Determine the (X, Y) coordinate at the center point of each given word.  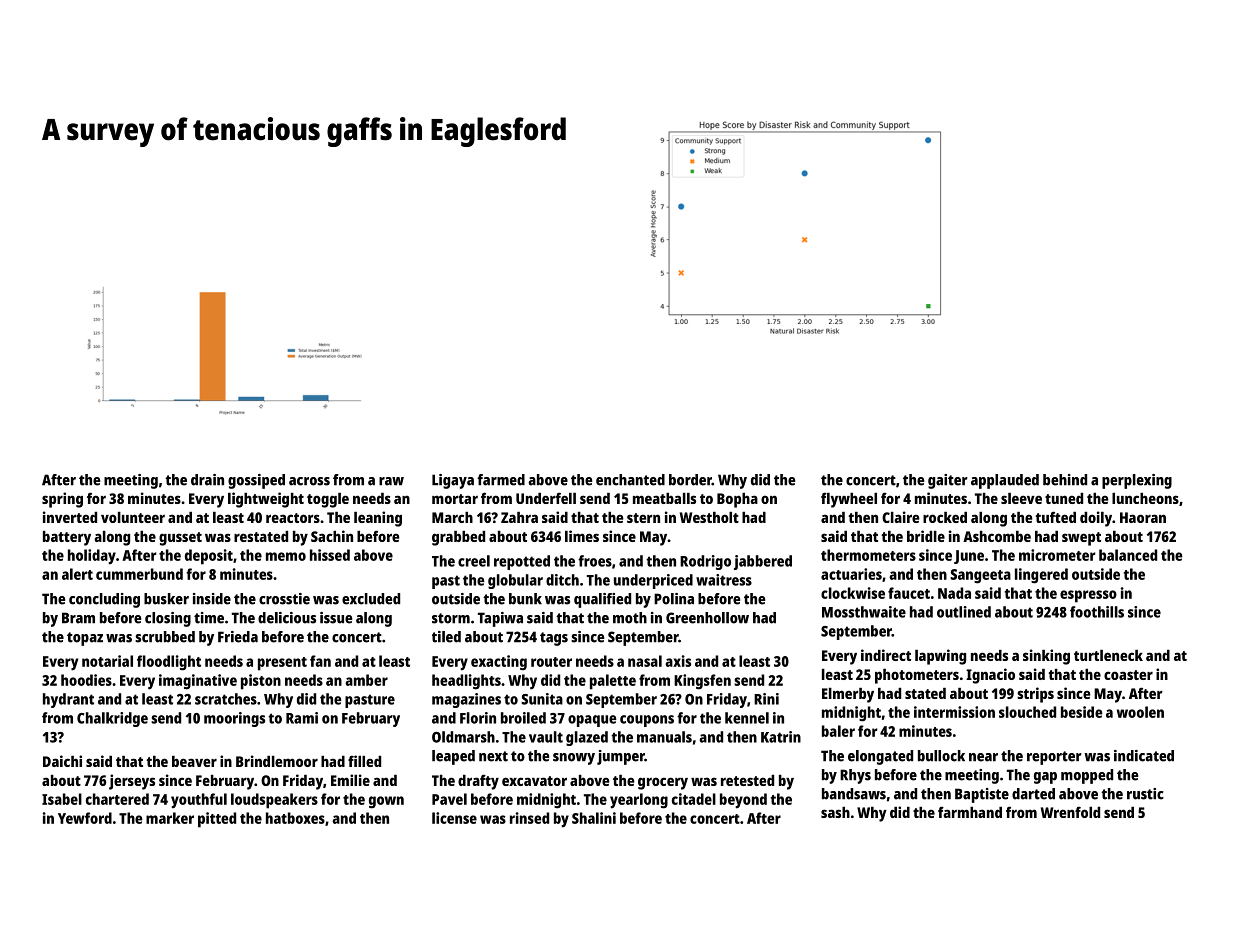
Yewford (85, 818)
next (493, 756)
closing (168, 619)
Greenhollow (707, 618)
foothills (1097, 612)
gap (1045, 778)
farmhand (970, 812)
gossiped (256, 481)
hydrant (68, 700)
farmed (501, 480)
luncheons (1145, 498)
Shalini (594, 818)
